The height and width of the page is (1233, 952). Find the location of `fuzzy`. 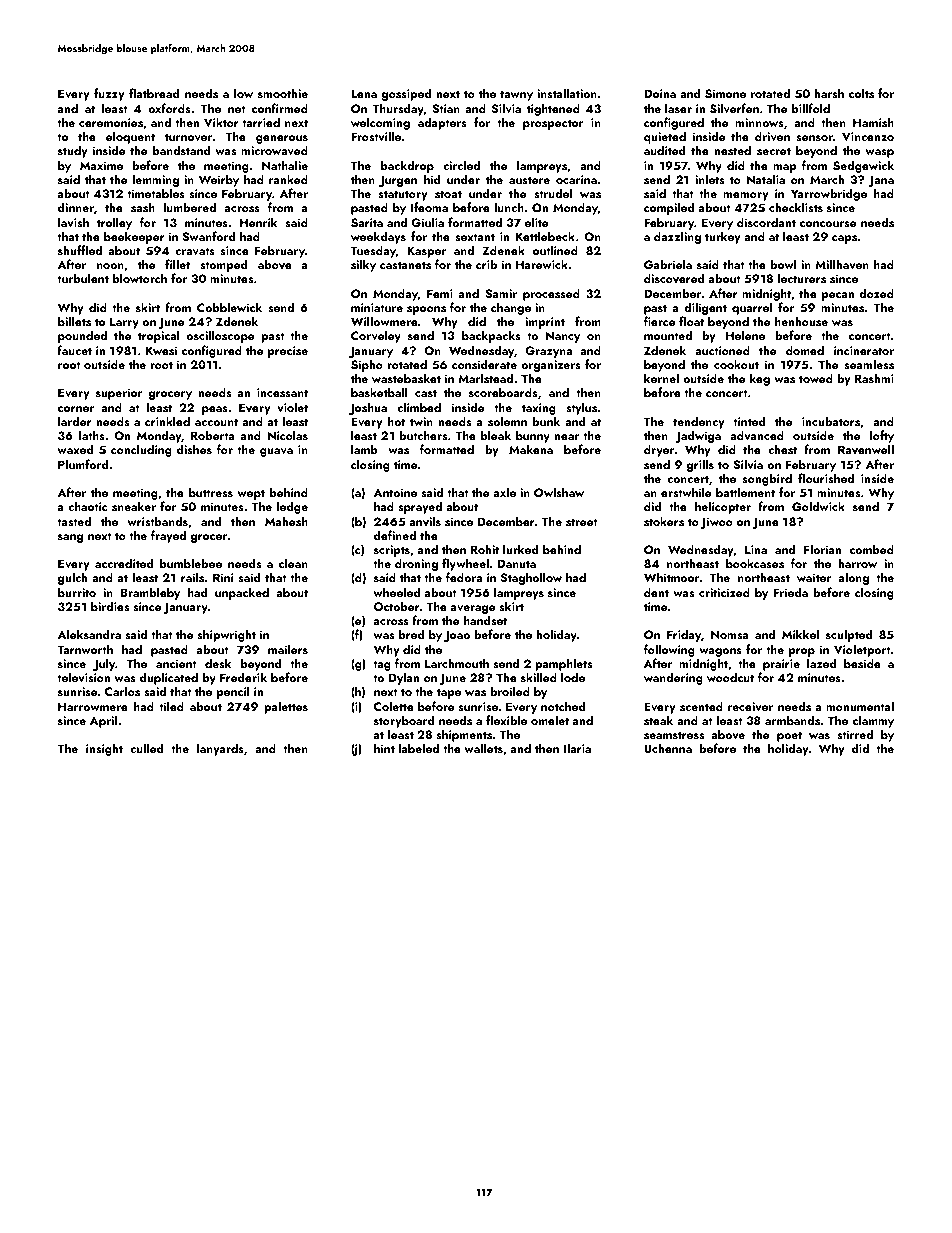

fuzzy is located at coordinates (109, 94).
